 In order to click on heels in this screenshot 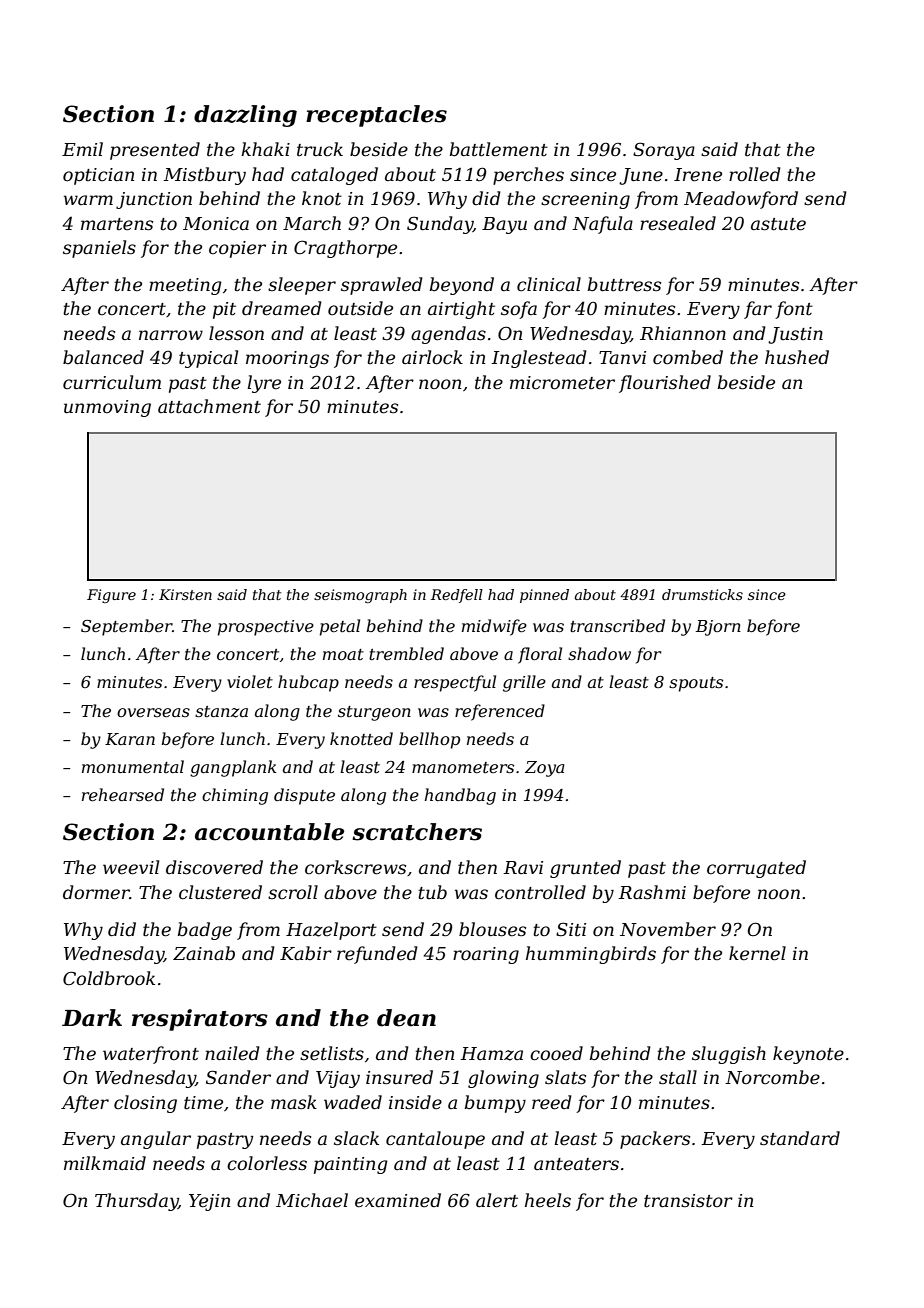, I will do `click(548, 1200)`.
